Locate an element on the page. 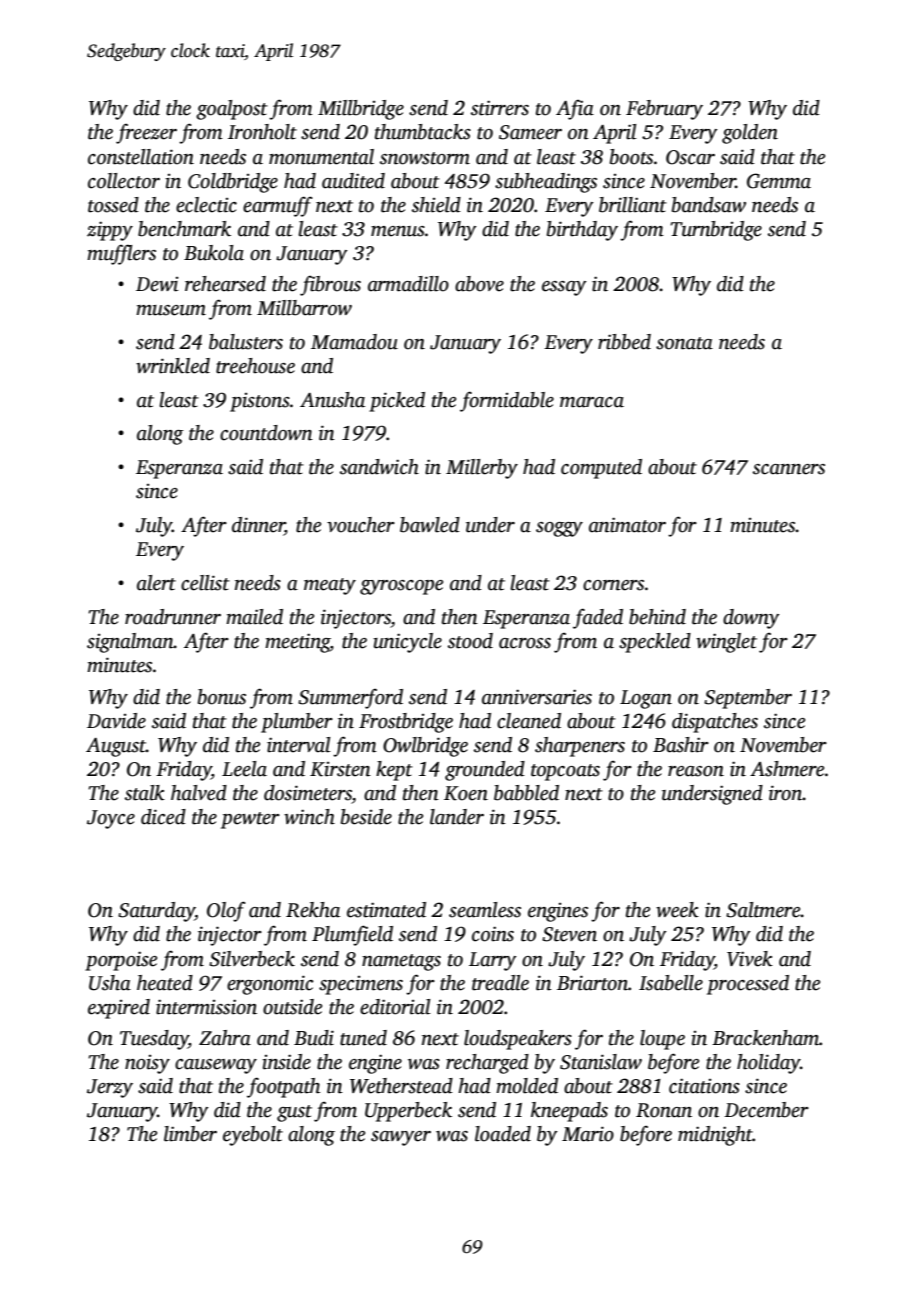 Image resolution: width=924 pixels, height=1314 pixels. collector is located at coordinates (124, 181).
